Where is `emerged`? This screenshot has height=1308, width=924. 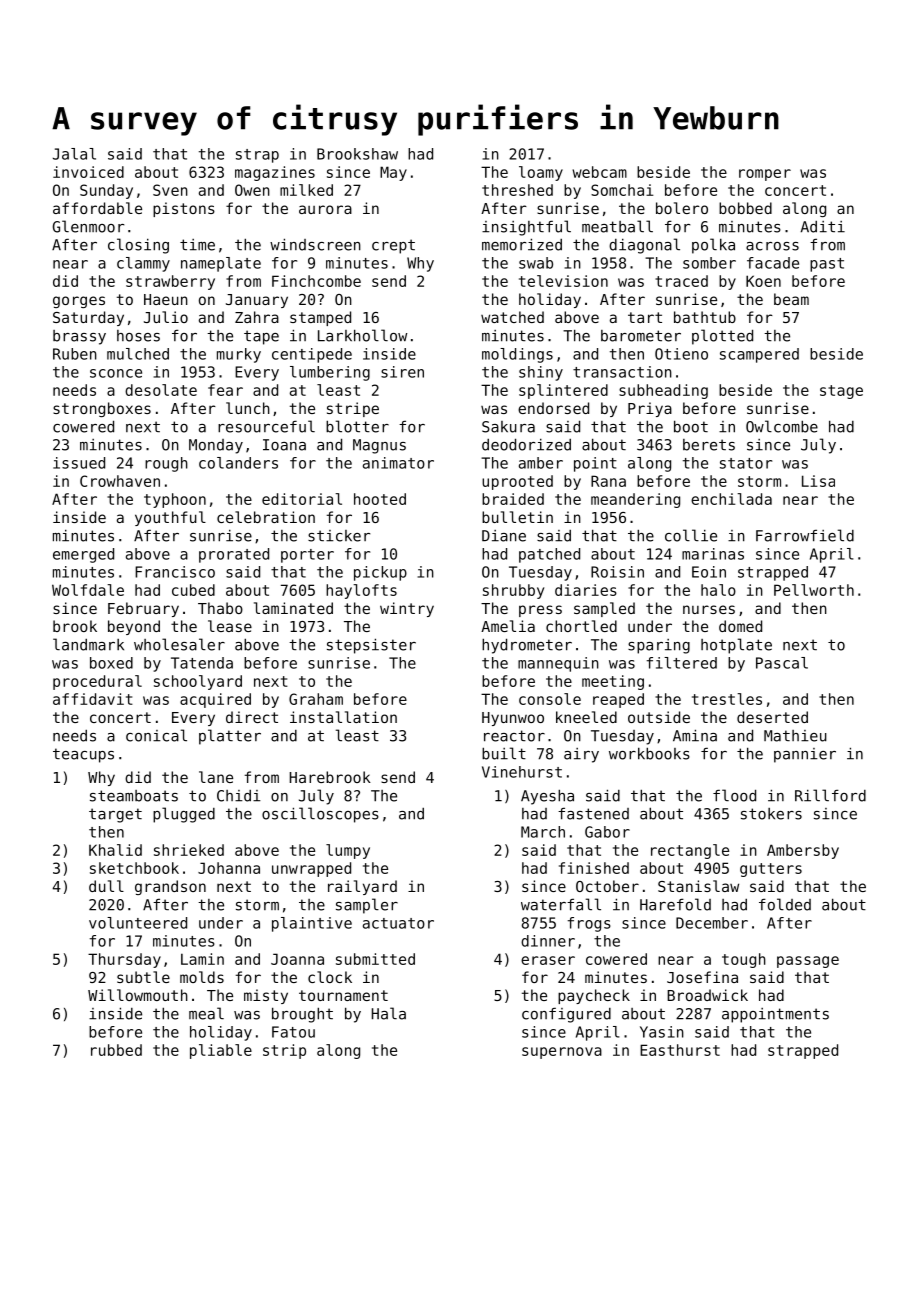
emerged is located at coordinates (83, 555).
